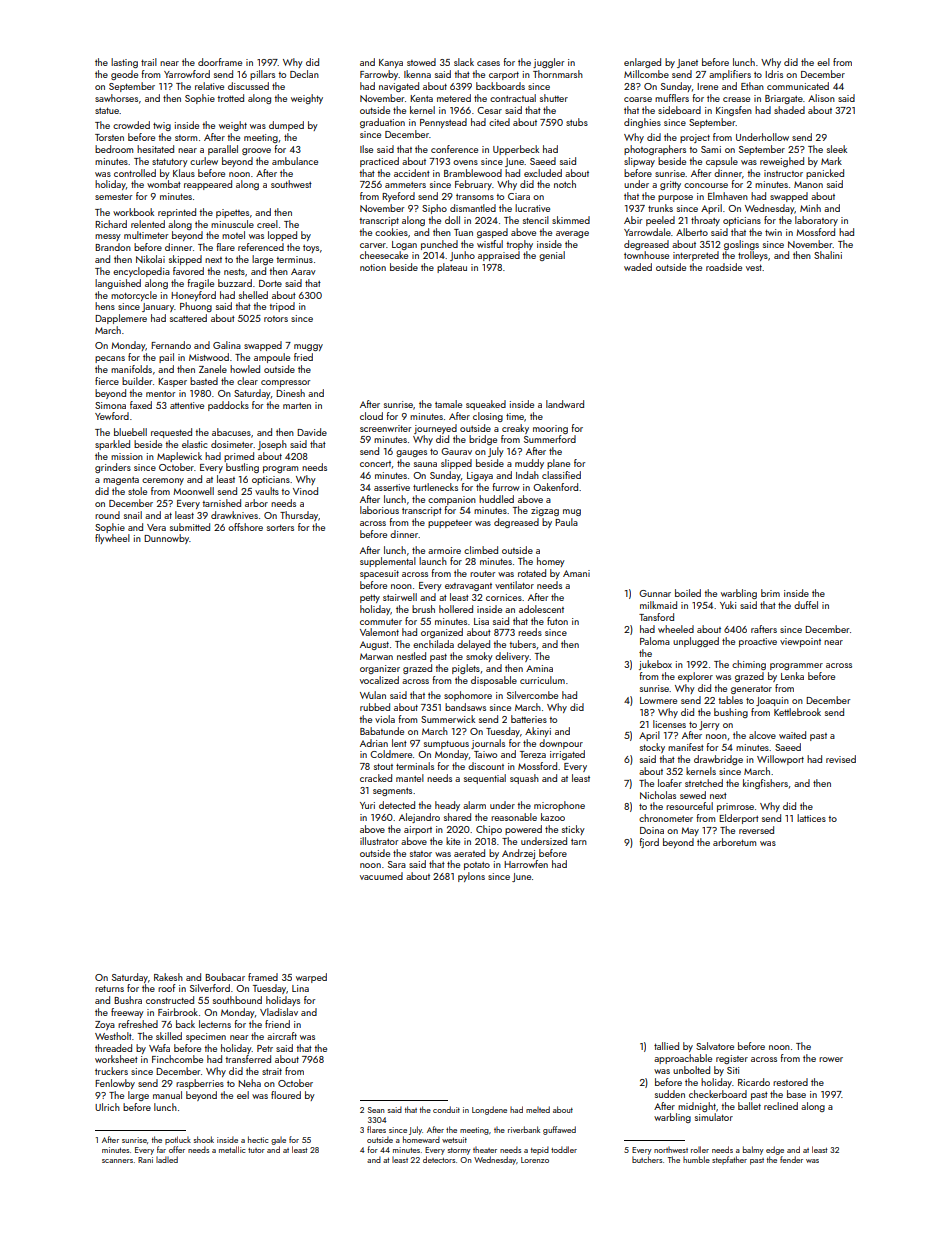 The width and height of the screenshot is (952, 1233). I want to click on Yuri, so click(367, 805).
